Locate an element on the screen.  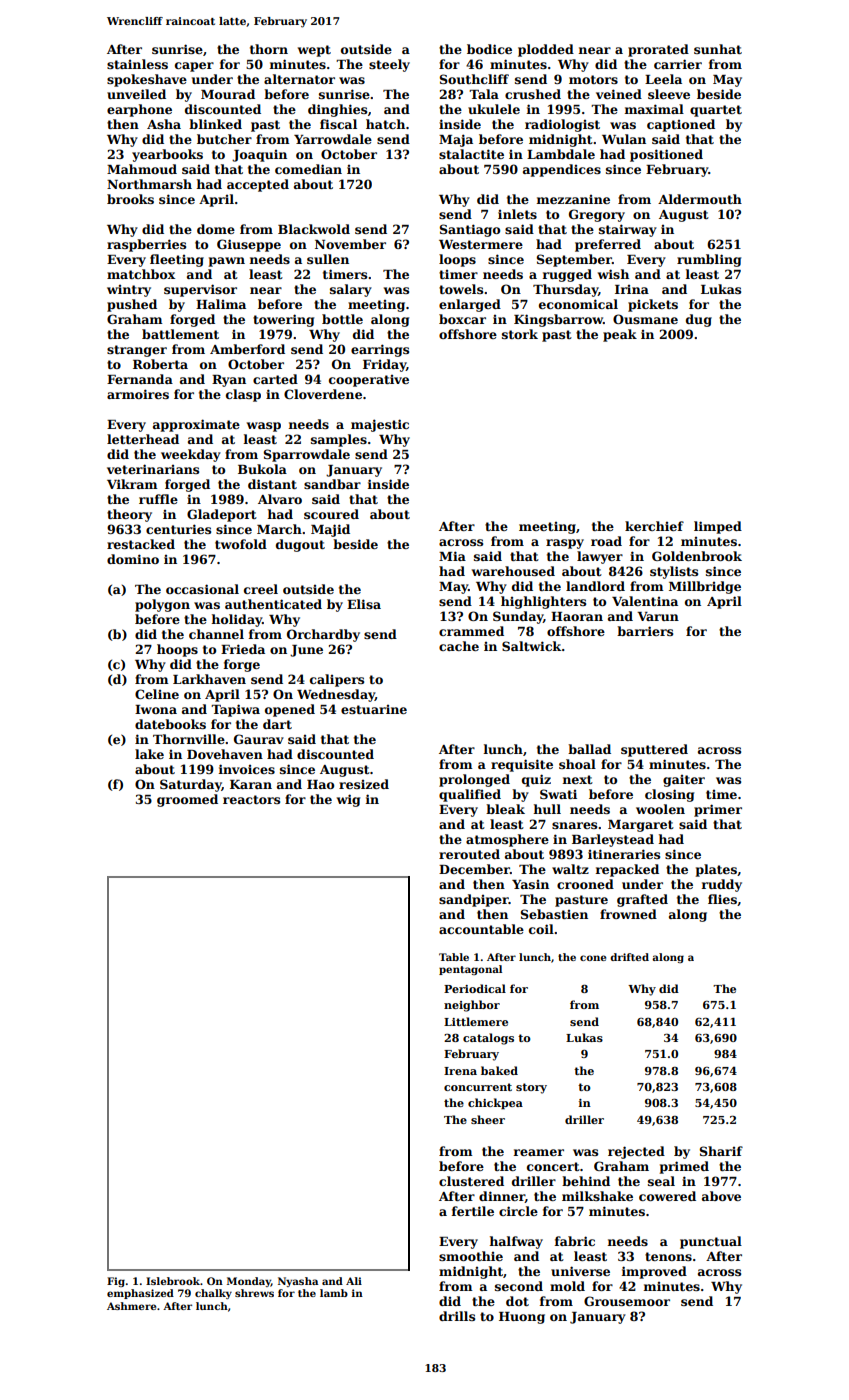
Ashmere is located at coordinates (131, 1306).
